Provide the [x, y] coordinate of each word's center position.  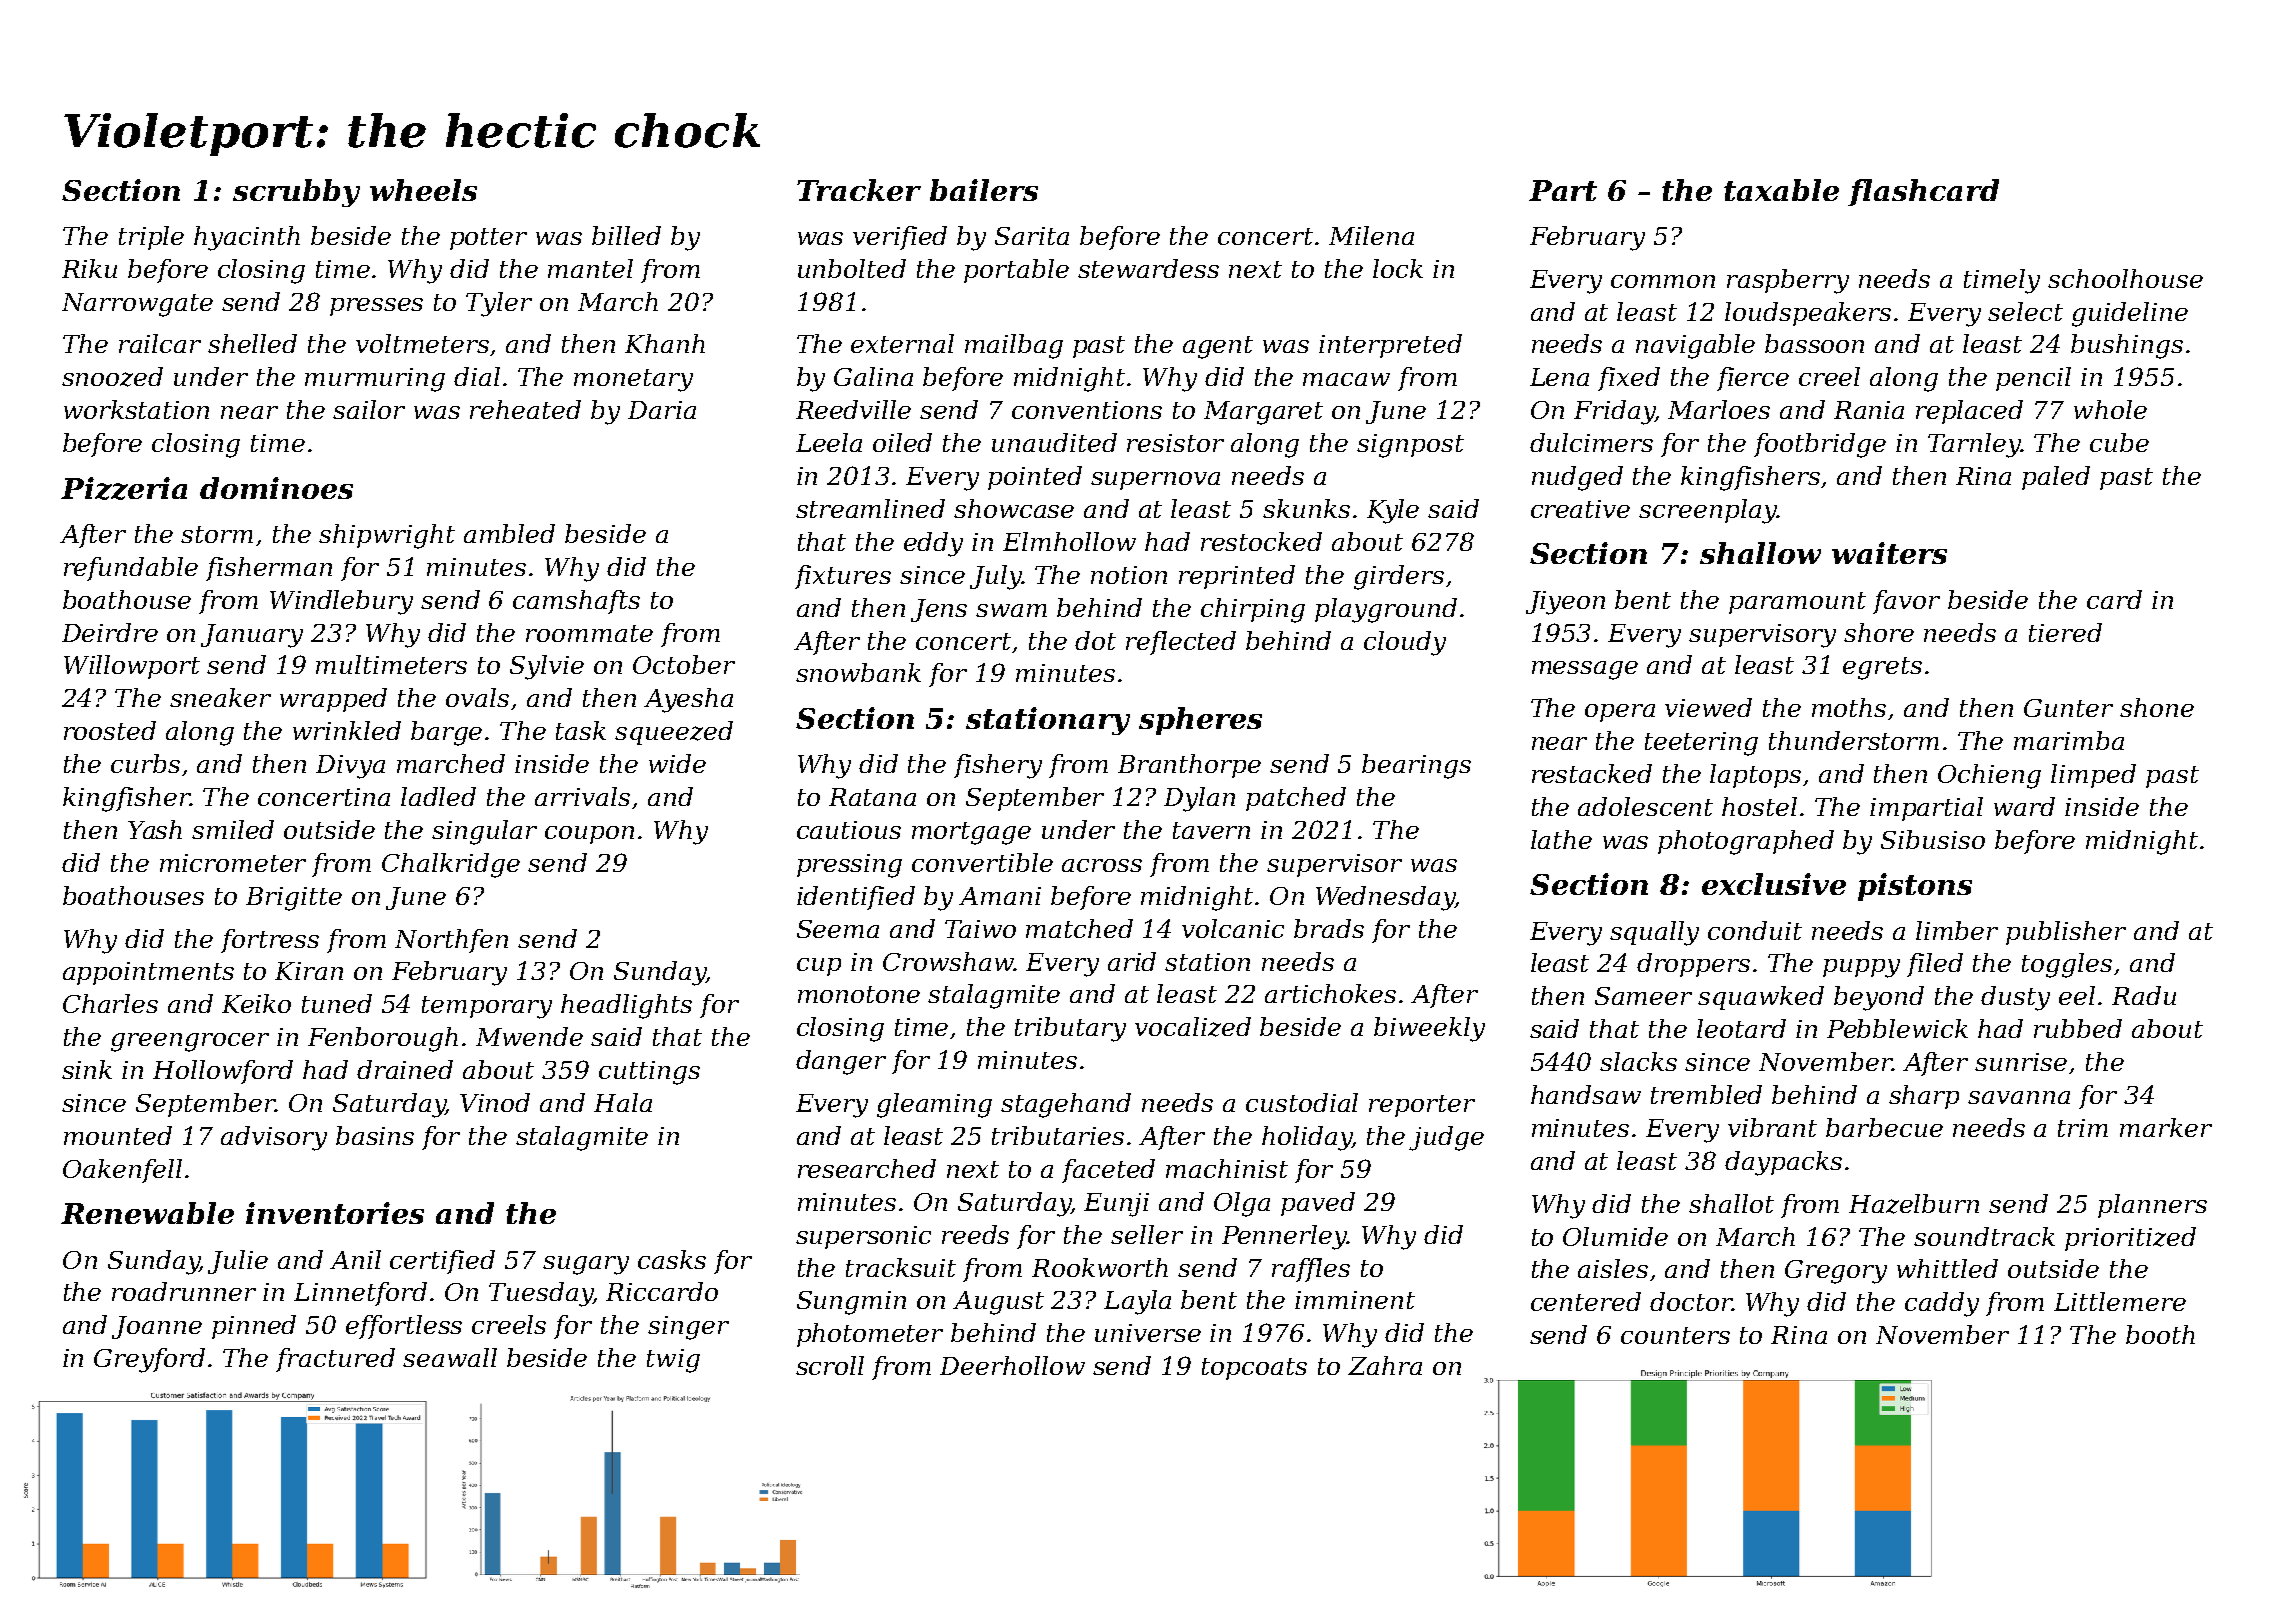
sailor [369, 409]
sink [87, 1069]
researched [867, 1168]
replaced [1969, 412]
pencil [2033, 379]
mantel [590, 268]
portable [1016, 271]
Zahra [1385, 1365]
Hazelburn [1914, 1204]
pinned [254, 1327]
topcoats [1254, 1369]
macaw [1346, 379]
